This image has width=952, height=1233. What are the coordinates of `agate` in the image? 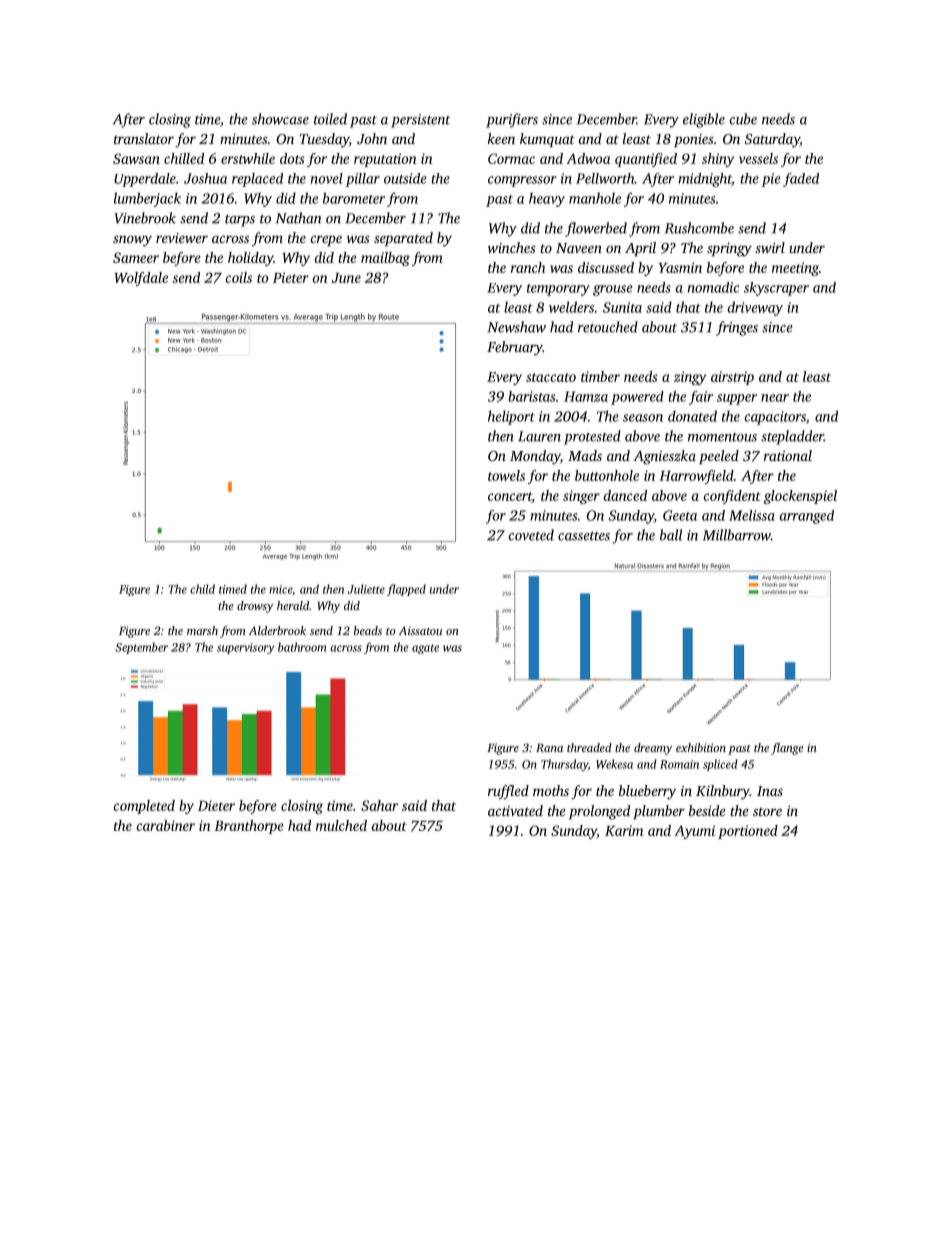 It's located at (425, 649).
